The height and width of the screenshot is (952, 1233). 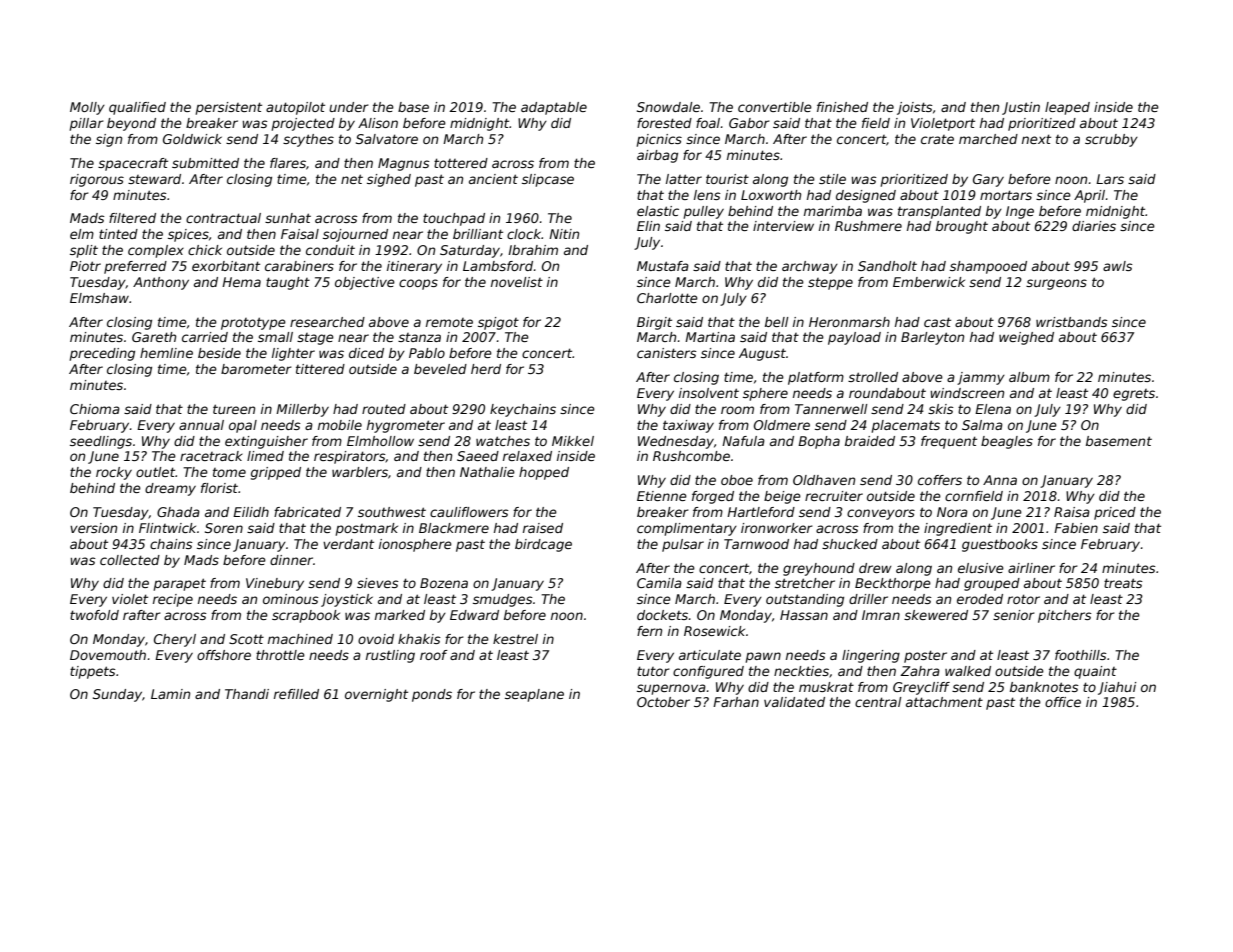 I want to click on qualified, so click(x=137, y=108).
